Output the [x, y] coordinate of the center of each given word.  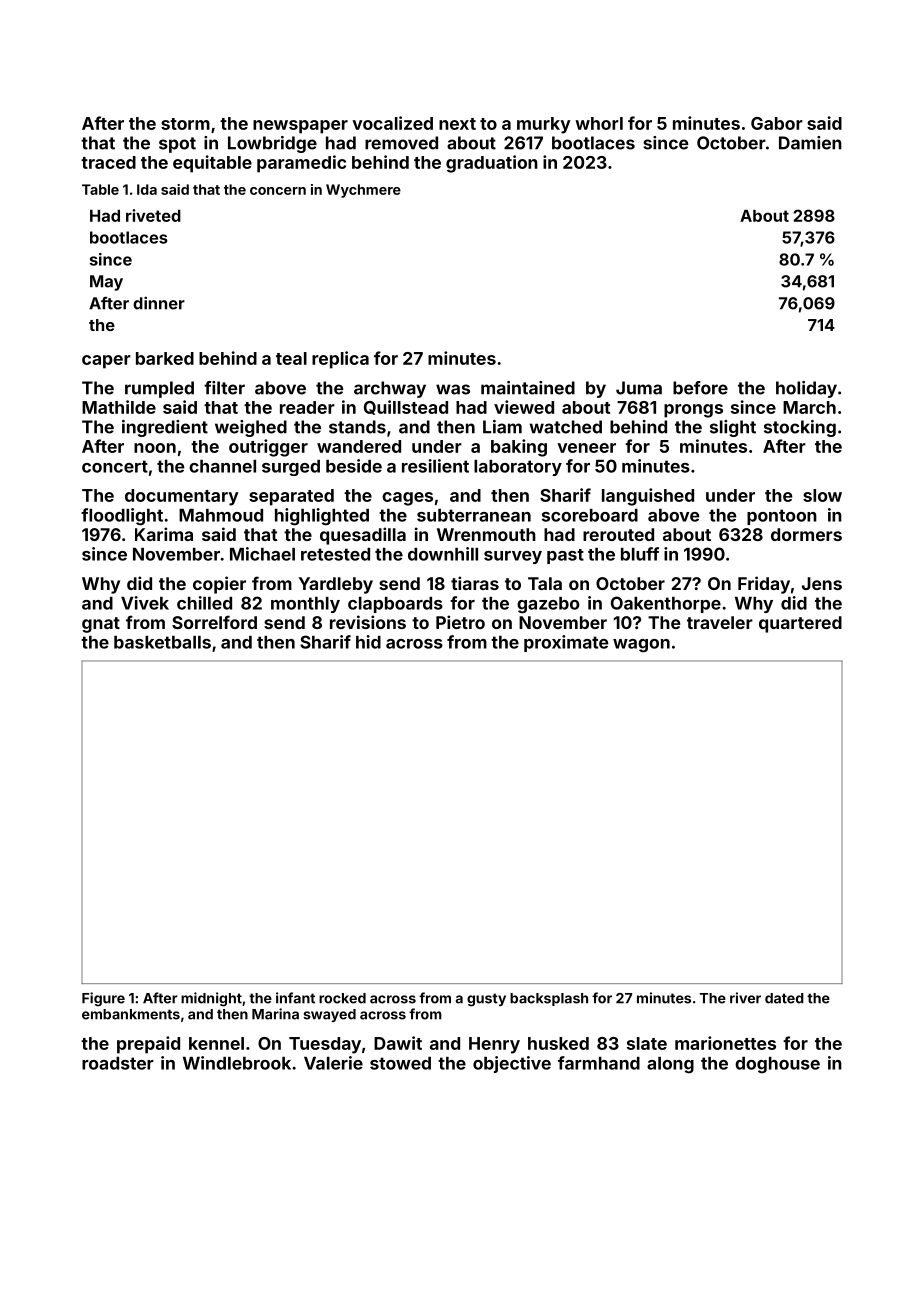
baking [519, 448]
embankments [131, 1014]
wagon [641, 646]
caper [106, 362]
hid [368, 642]
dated [784, 998]
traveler [720, 622]
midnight [211, 999]
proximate [566, 643]
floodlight [122, 517]
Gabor [777, 123]
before [700, 388]
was [453, 389]
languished [648, 497]
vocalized [392, 123]
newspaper [300, 127]
